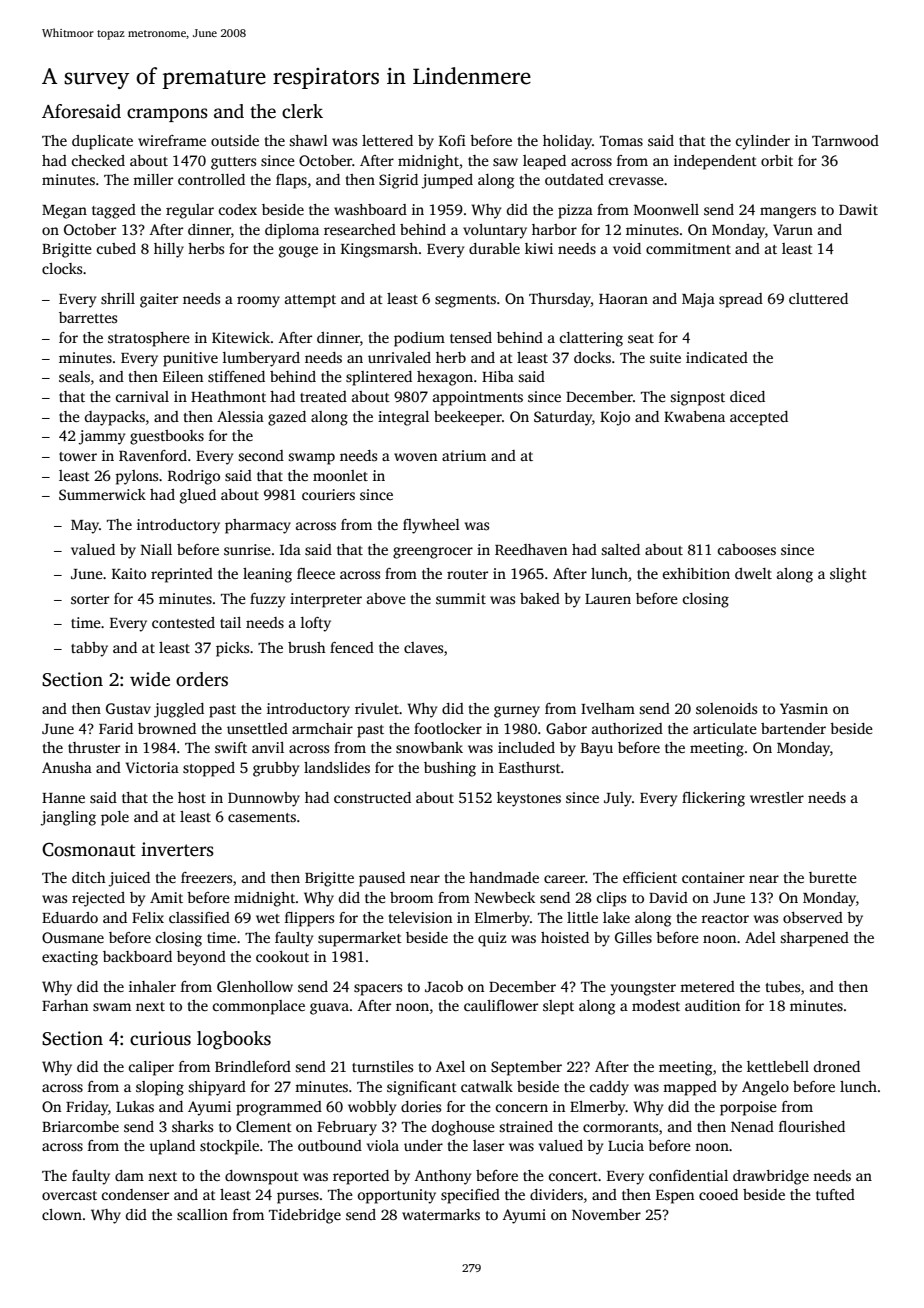  Describe the element at coordinates (725, 728) in the document. I see `articulate` at that location.
